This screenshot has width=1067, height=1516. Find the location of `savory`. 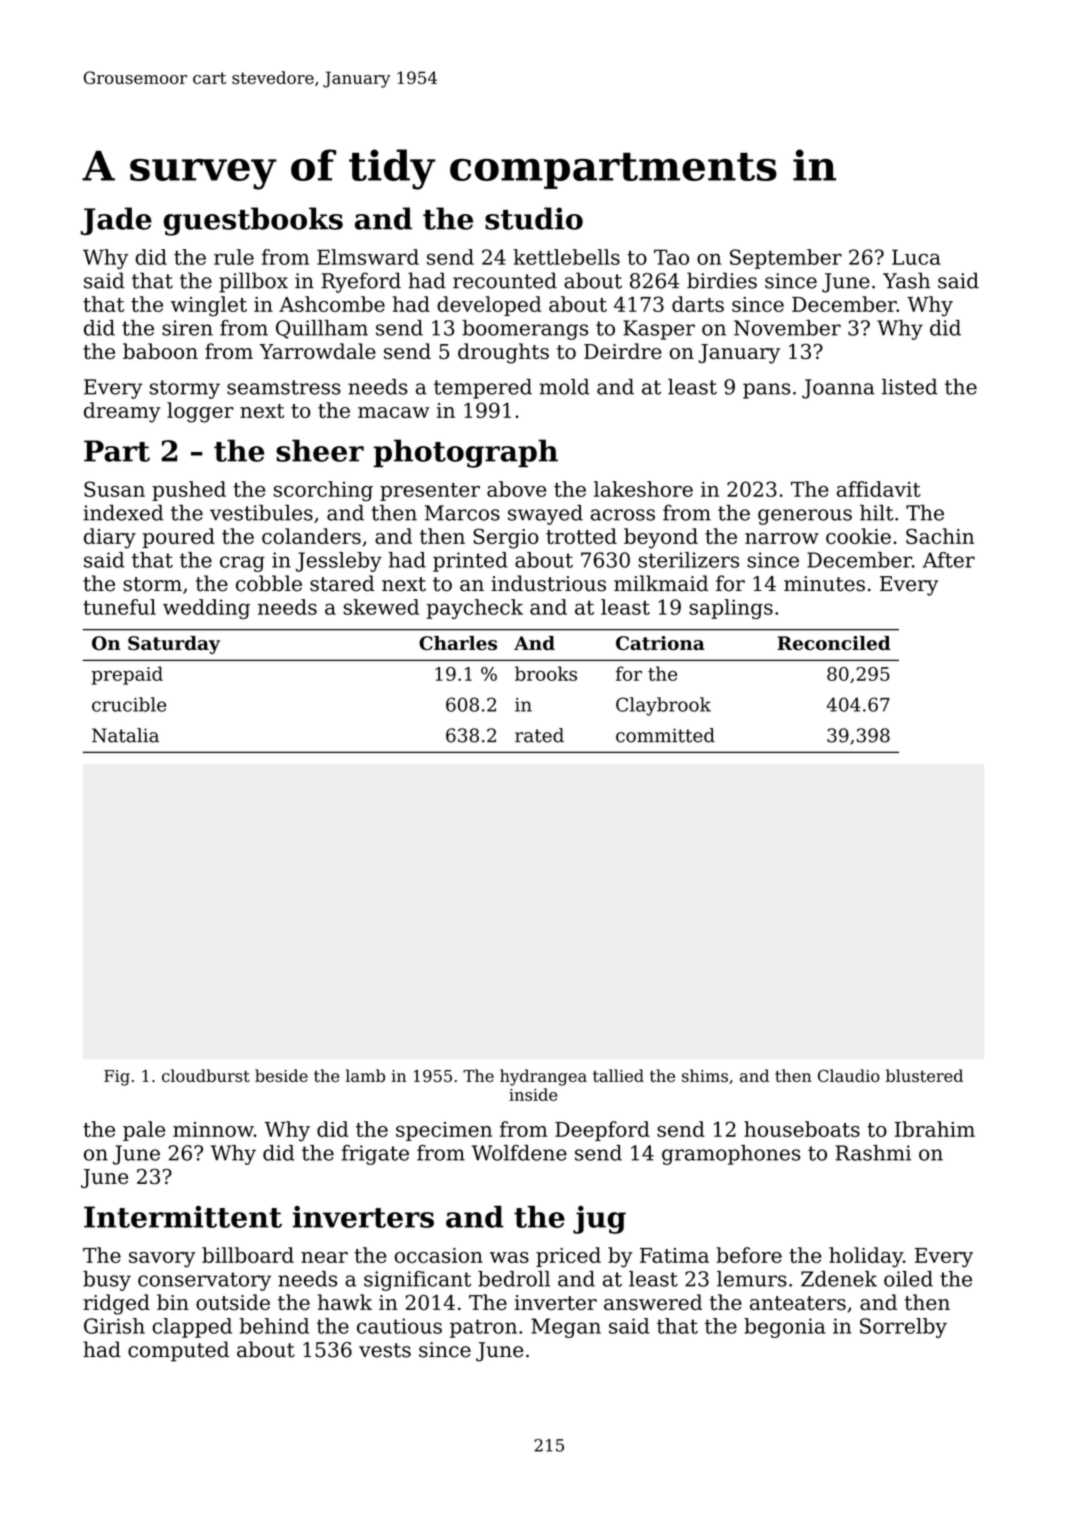

savory is located at coordinates (162, 1260).
